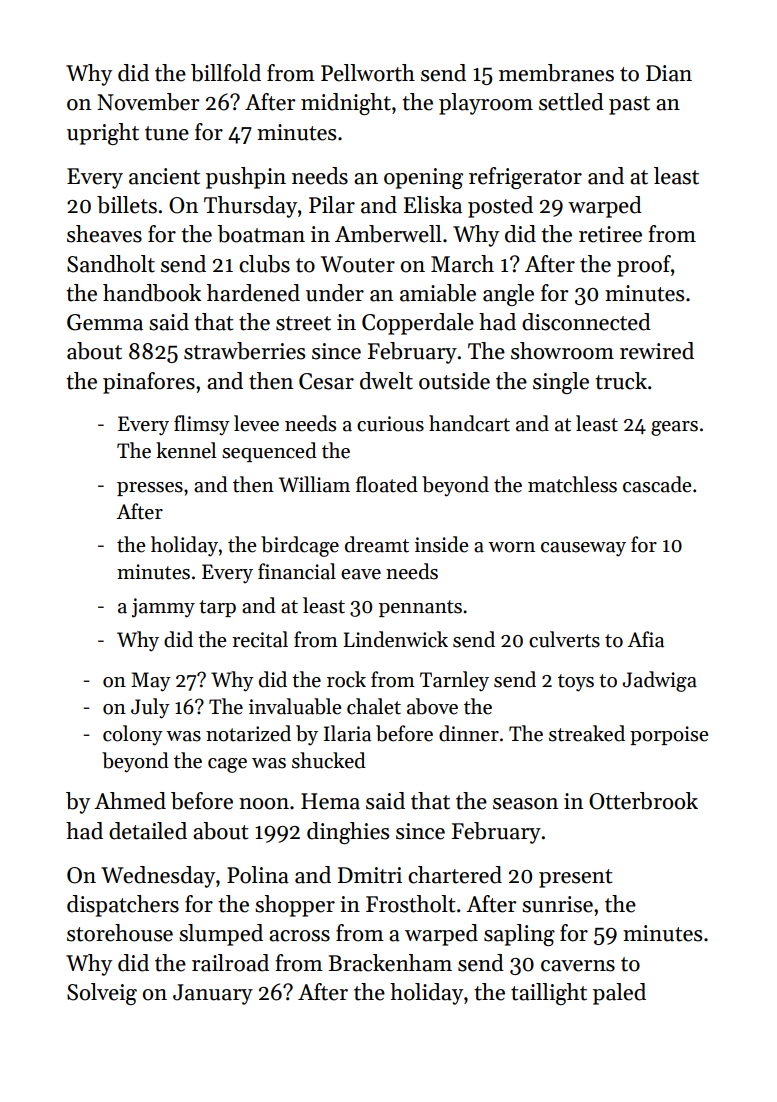 The image size is (777, 1102). I want to click on proof, so click(644, 266).
